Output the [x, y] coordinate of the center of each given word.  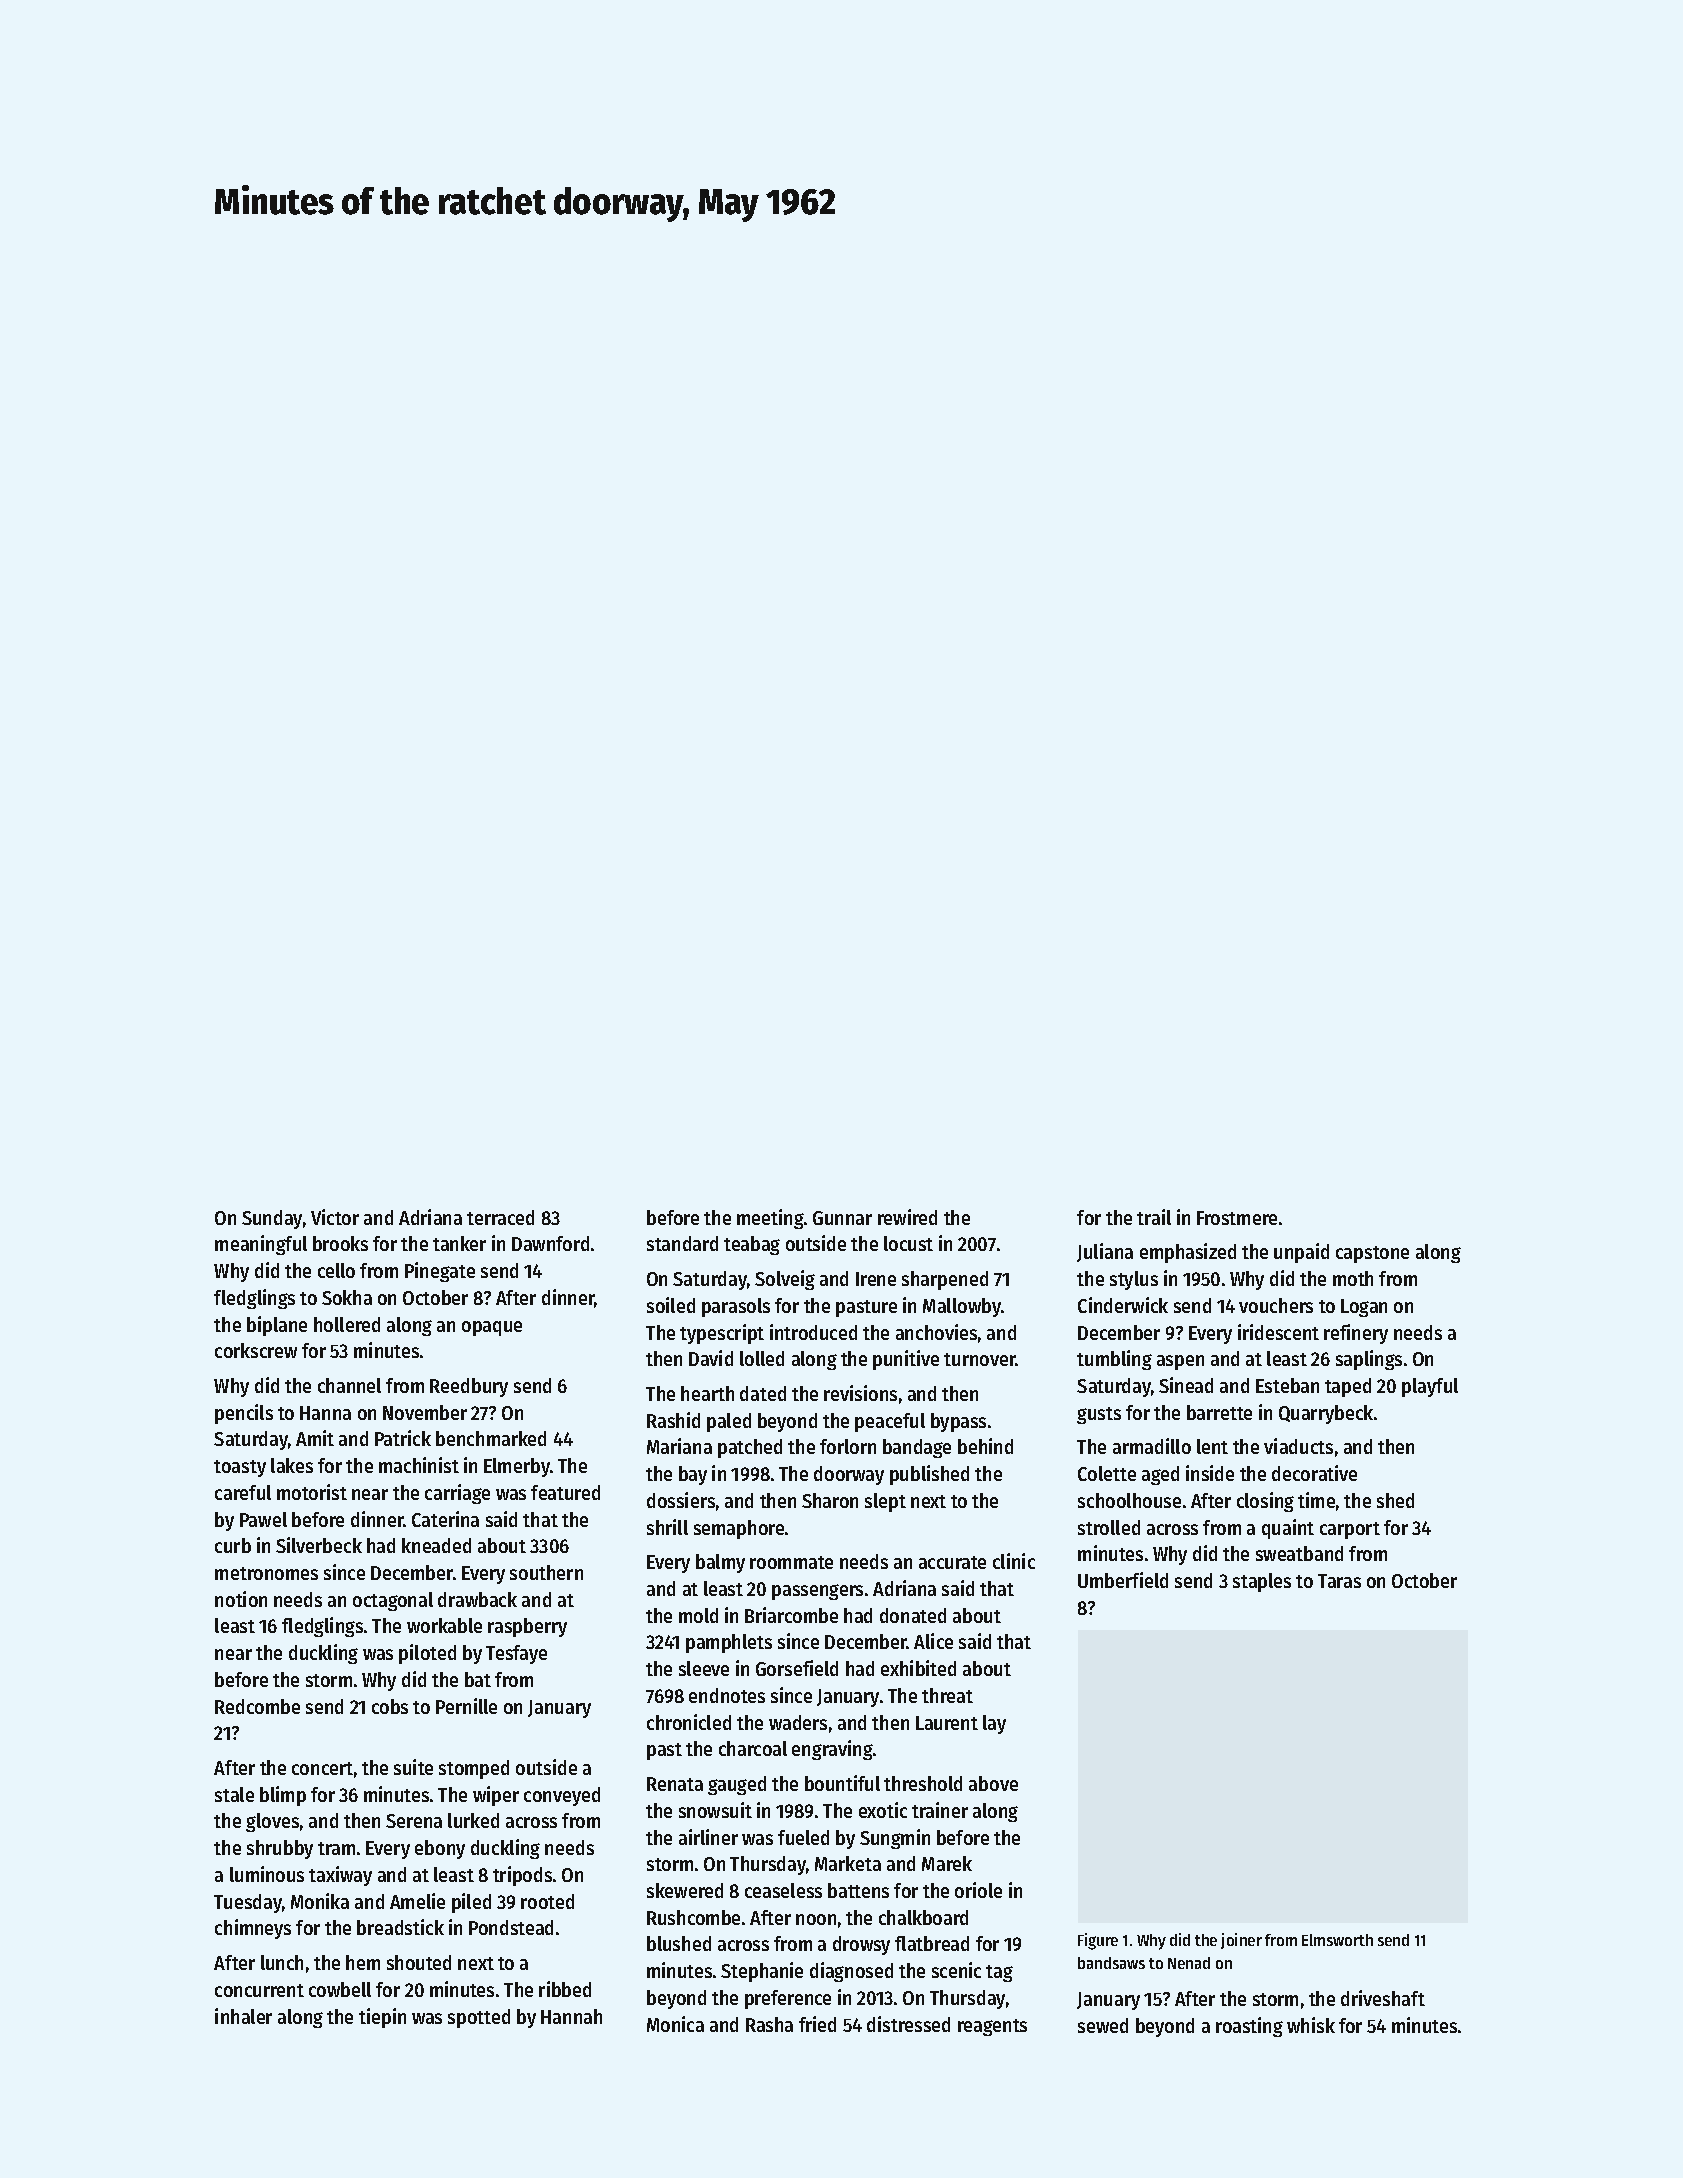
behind [985, 1446]
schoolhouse [1129, 1500]
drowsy [861, 1945]
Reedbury [469, 1387]
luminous [267, 1874]
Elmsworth [1337, 1940]
